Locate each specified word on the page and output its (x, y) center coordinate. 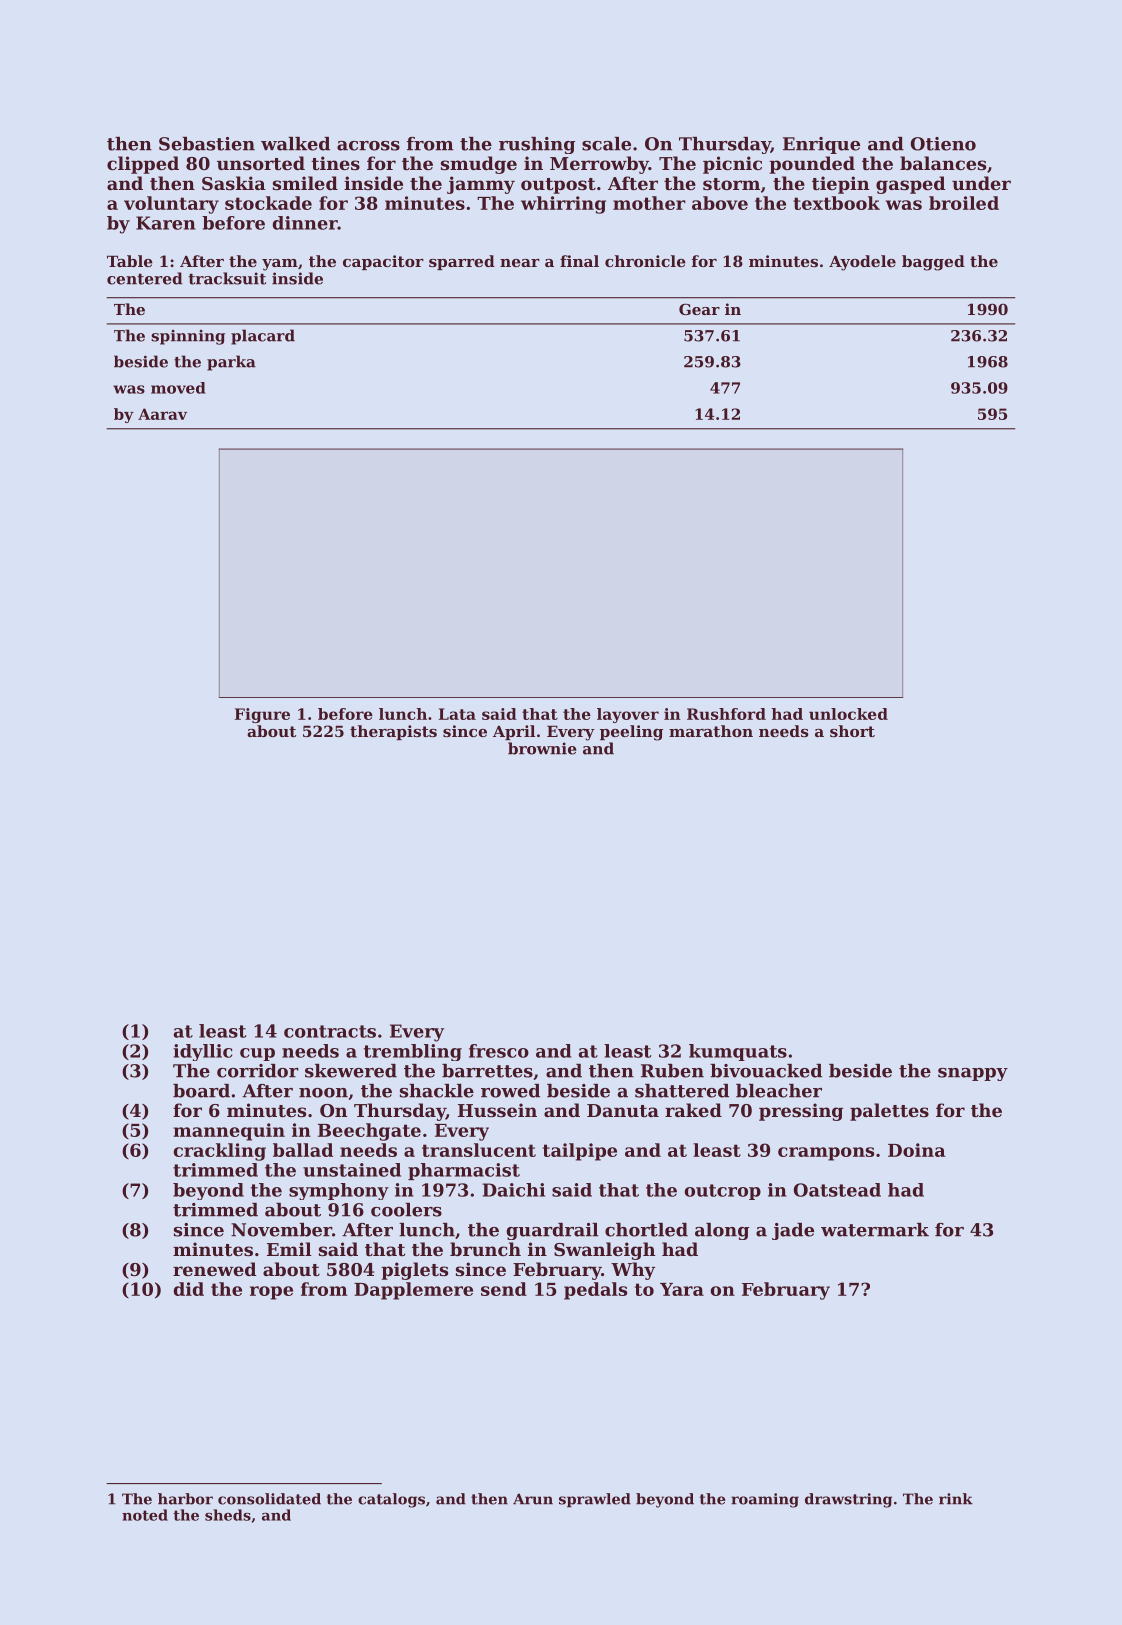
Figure (262, 715)
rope (271, 1293)
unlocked (848, 714)
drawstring (848, 1500)
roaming (765, 1500)
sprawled (595, 1500)
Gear (699, 309)
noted (145, 1515)
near (520, 263)
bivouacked (766, 1071)
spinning (188, 337)
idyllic (202, 1052)
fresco (499, 1051)
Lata (457, 714)
